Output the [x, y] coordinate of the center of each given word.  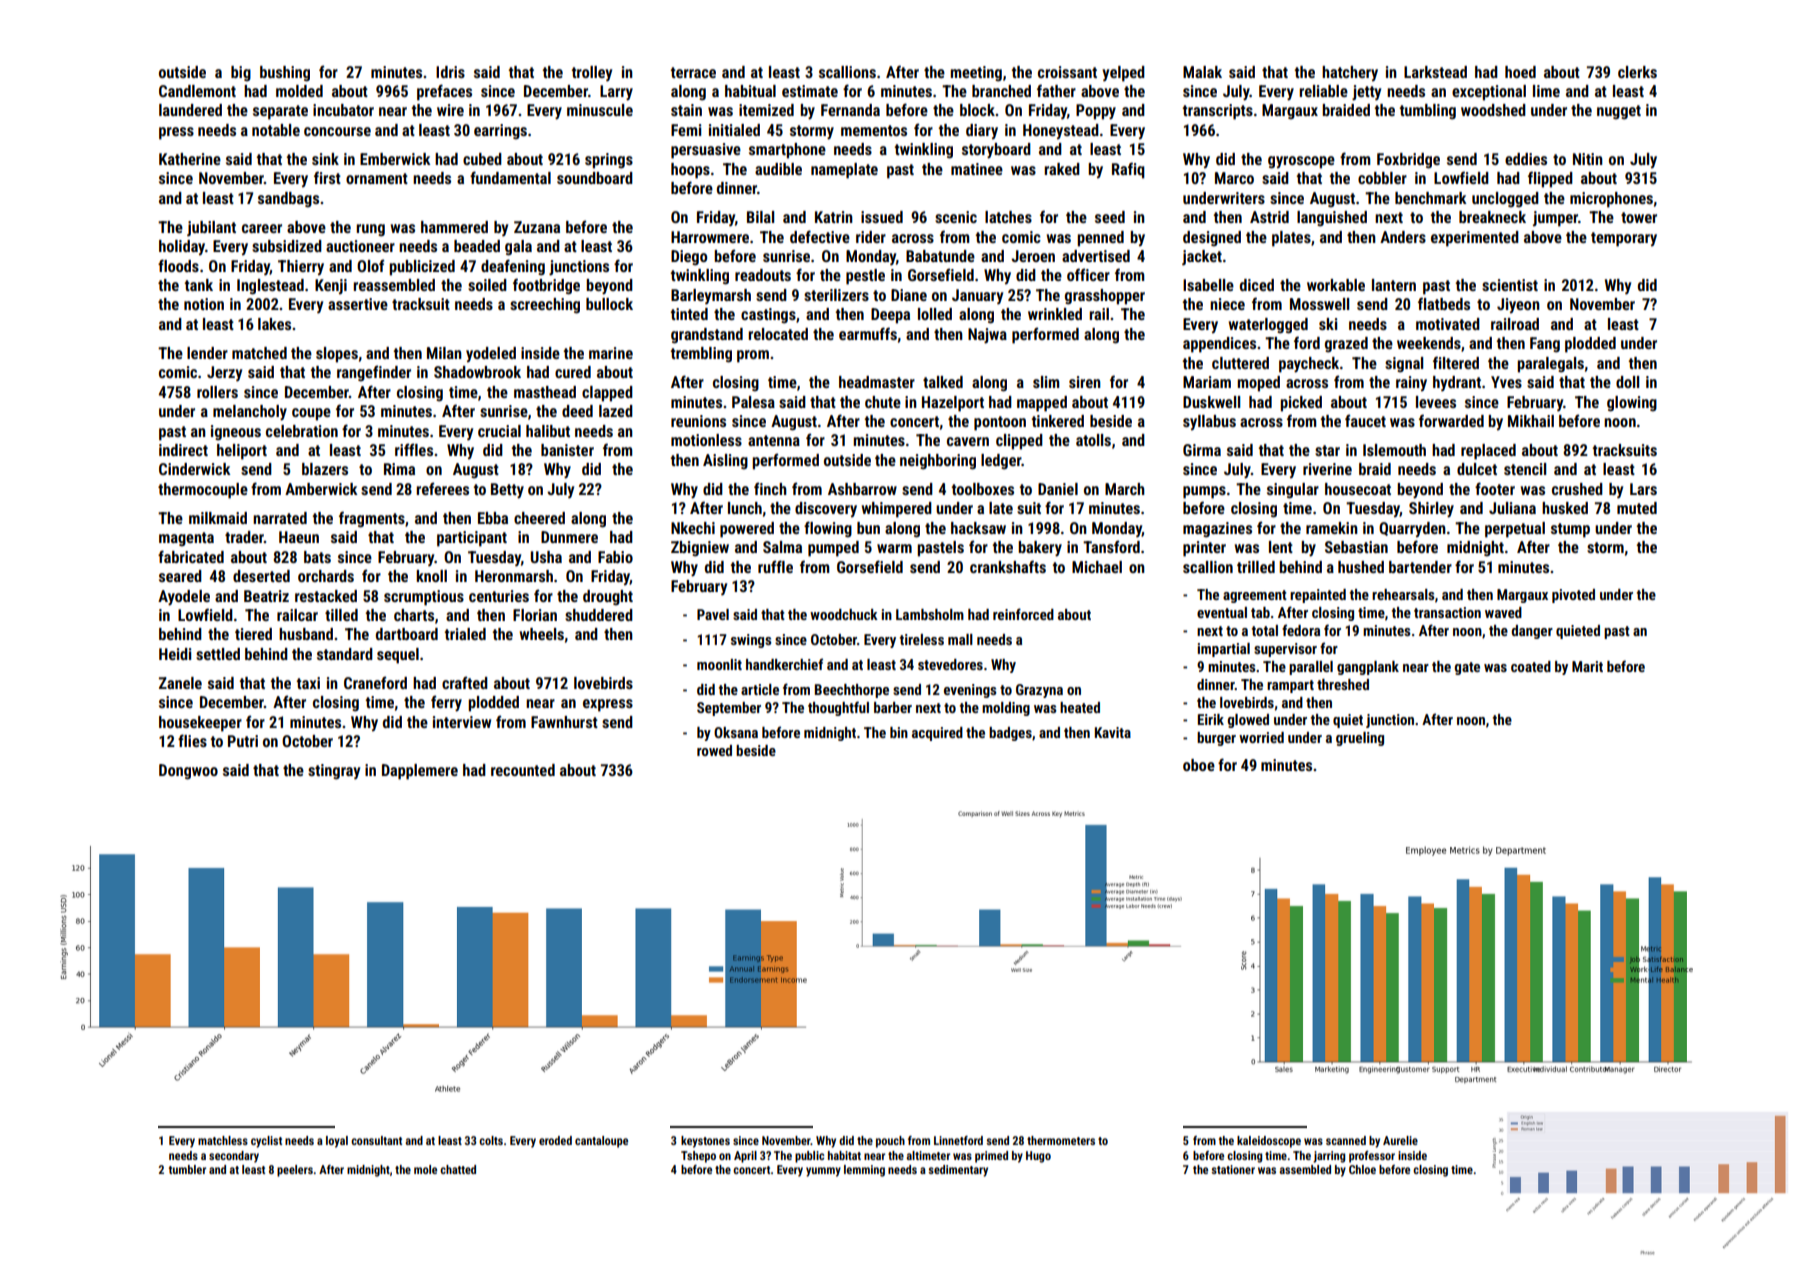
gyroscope [1301, 162]
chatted [458, 1169]
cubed [482, 159]
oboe [1199, 765]
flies [192, 740]
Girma [1202, 450]
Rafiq [1128, 170]
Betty [507, 491]
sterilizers [836, 295]
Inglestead [270, 287]
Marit [1587, 666]
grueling [1360, 739]
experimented [1475, 239]
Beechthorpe [852, 691]
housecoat [1358, 489]
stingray [334, 772]
